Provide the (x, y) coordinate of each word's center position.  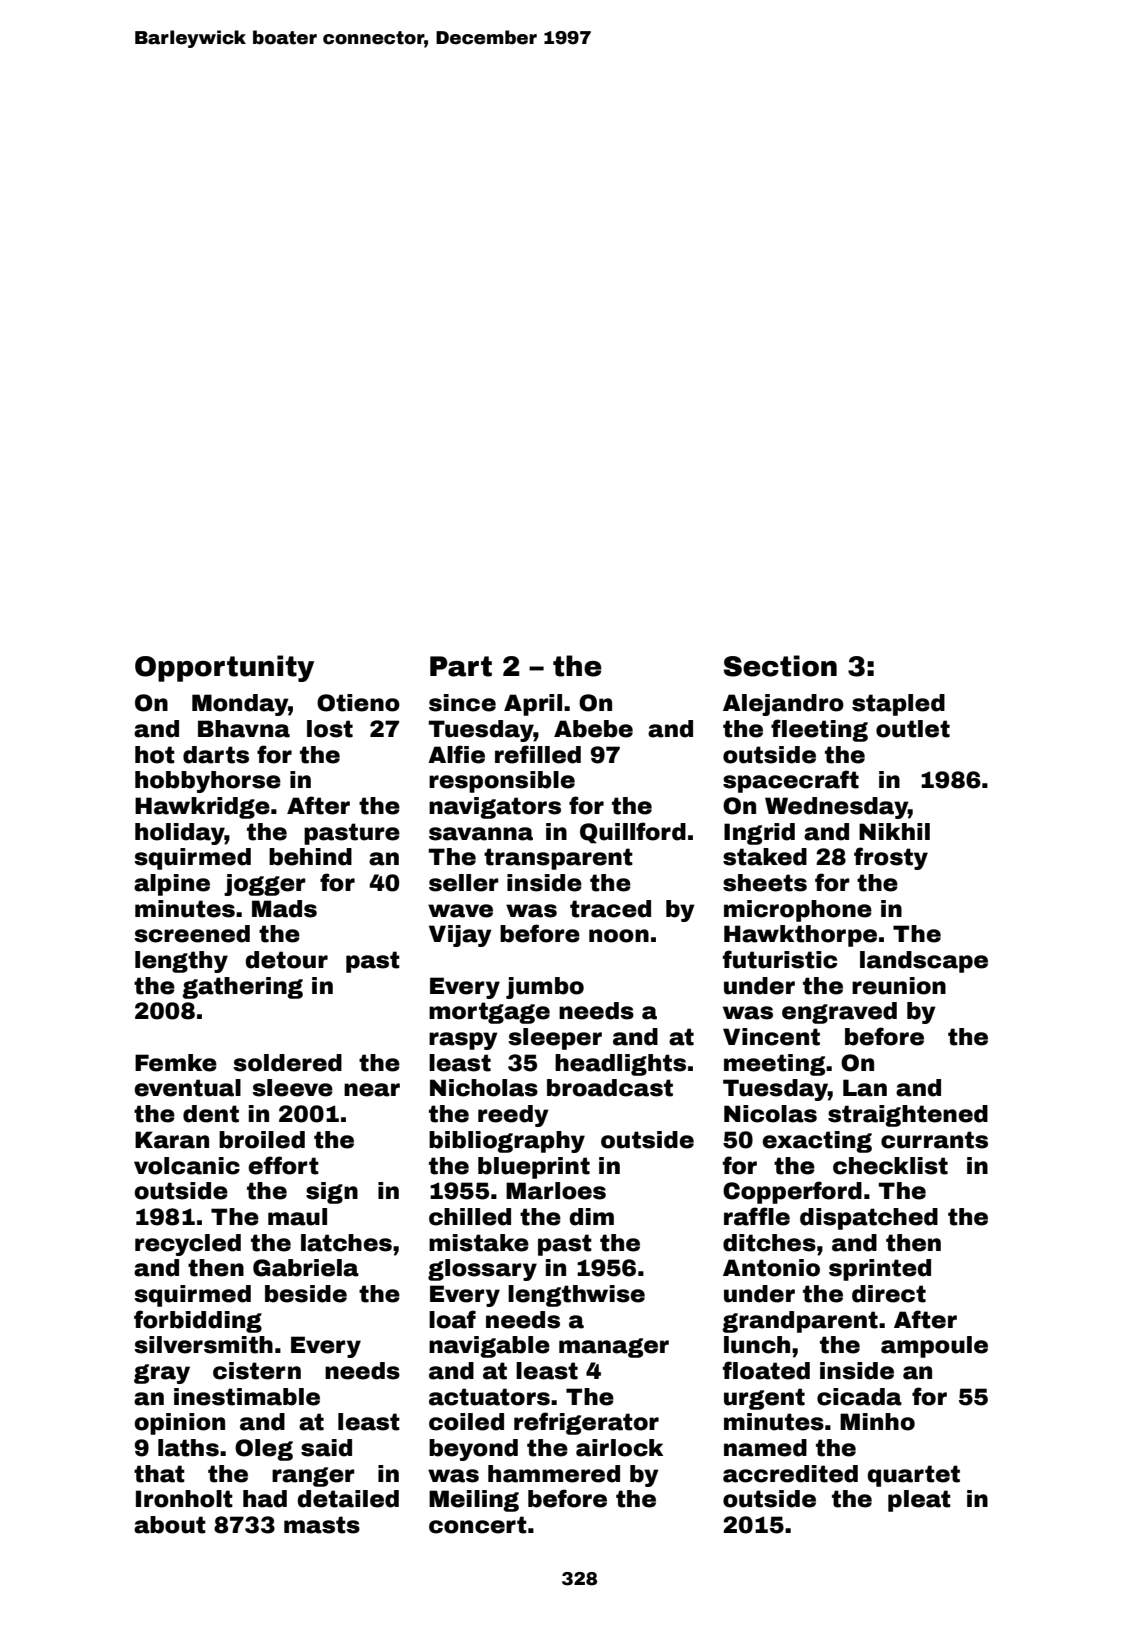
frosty (891, 858)
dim (591, 1217)
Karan (172, 1140)
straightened (908, 1116)
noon (619, 936)
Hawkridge (202, 808)
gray (162, 1374)
